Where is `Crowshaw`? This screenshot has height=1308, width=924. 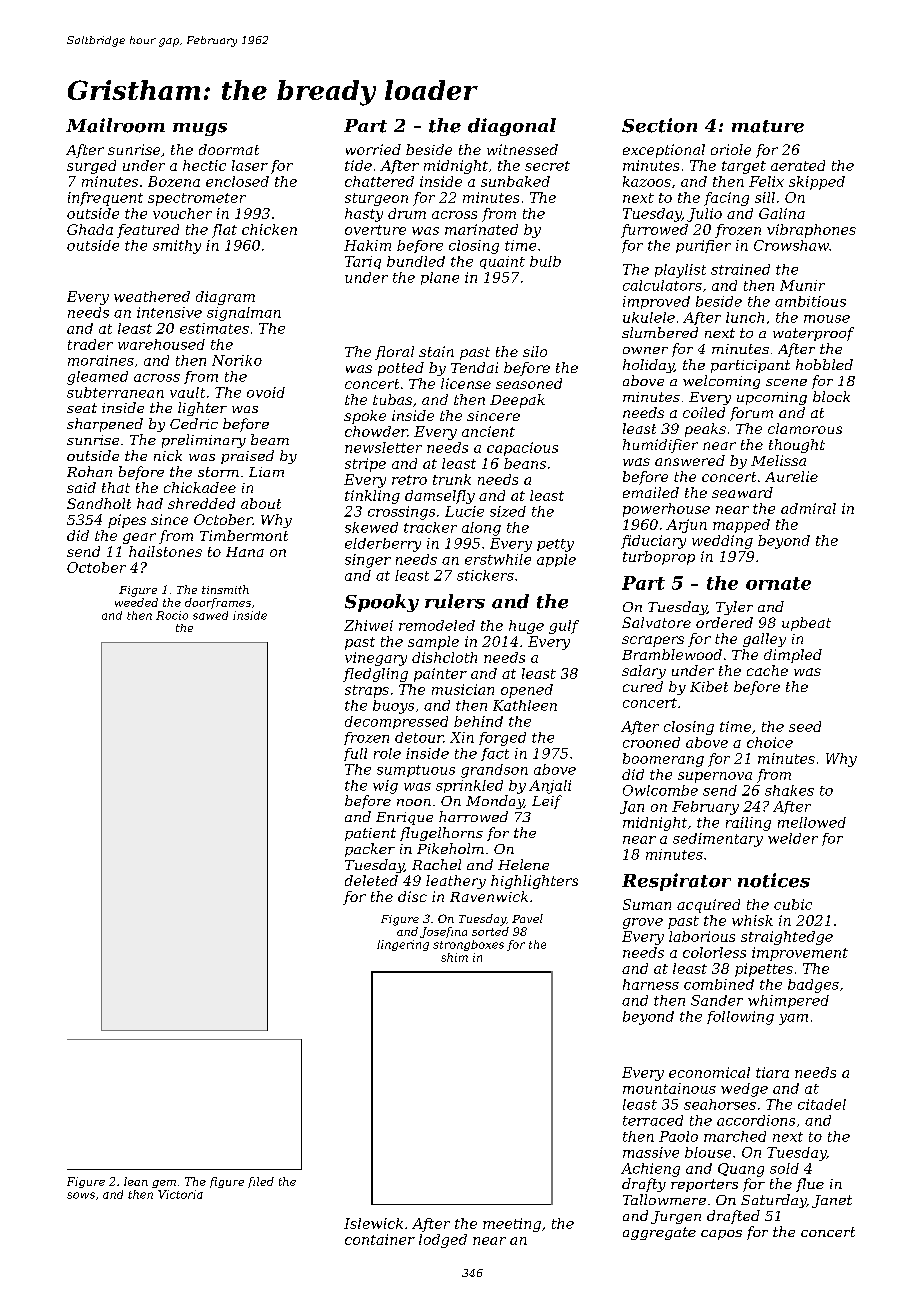
Crowshaw is located at coordinates (791, 245).
